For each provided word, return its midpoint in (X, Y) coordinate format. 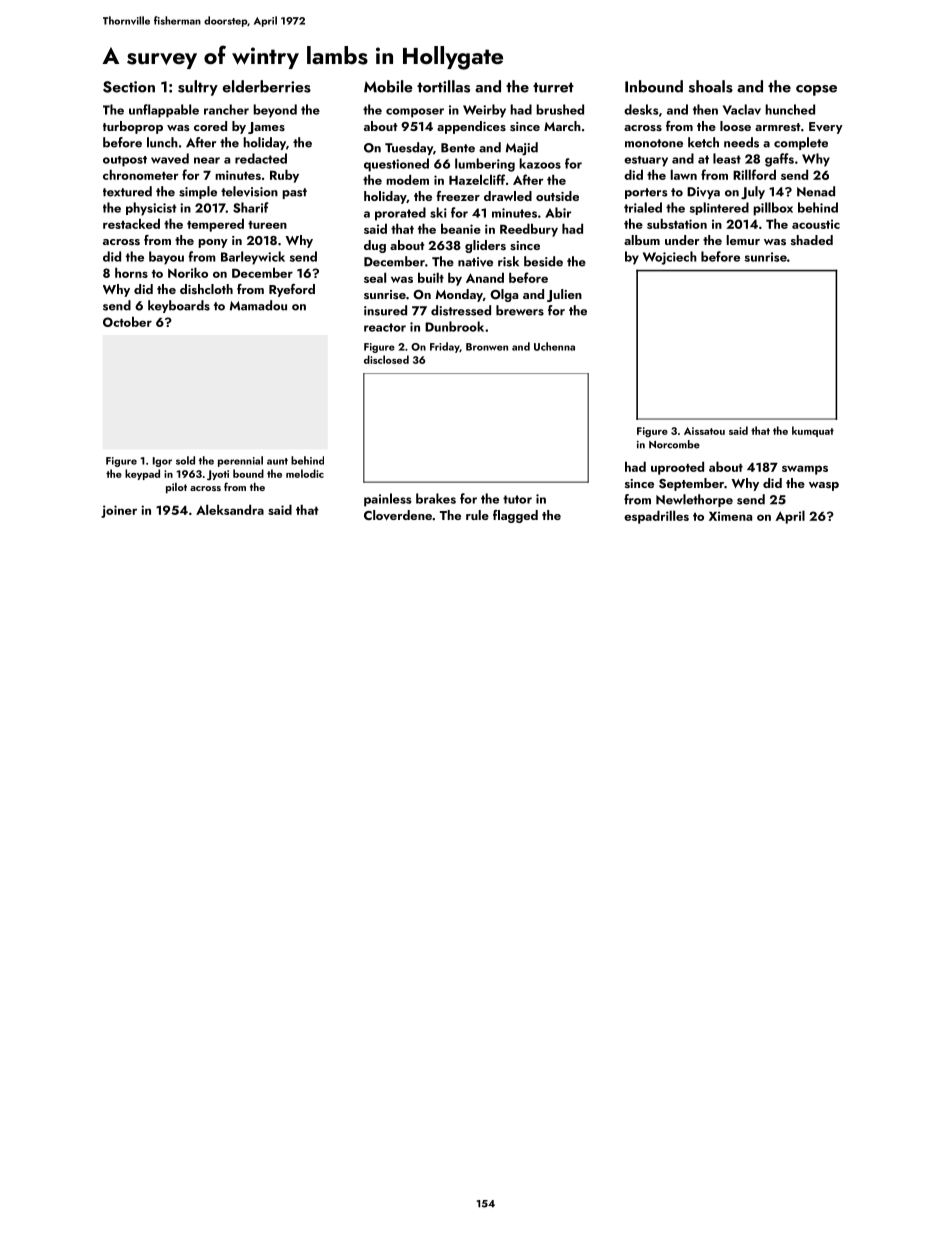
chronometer (141, 174)
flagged (515, 516)
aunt (277, 461)
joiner (119, 511)
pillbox (773, 209)
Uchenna (554, 346)
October (127, 321)
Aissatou (704, 431)
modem (407, 179)
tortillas (443, 86)
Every (826, 128)
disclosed (386, 359)
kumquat (813, 431)
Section (129, 87)
